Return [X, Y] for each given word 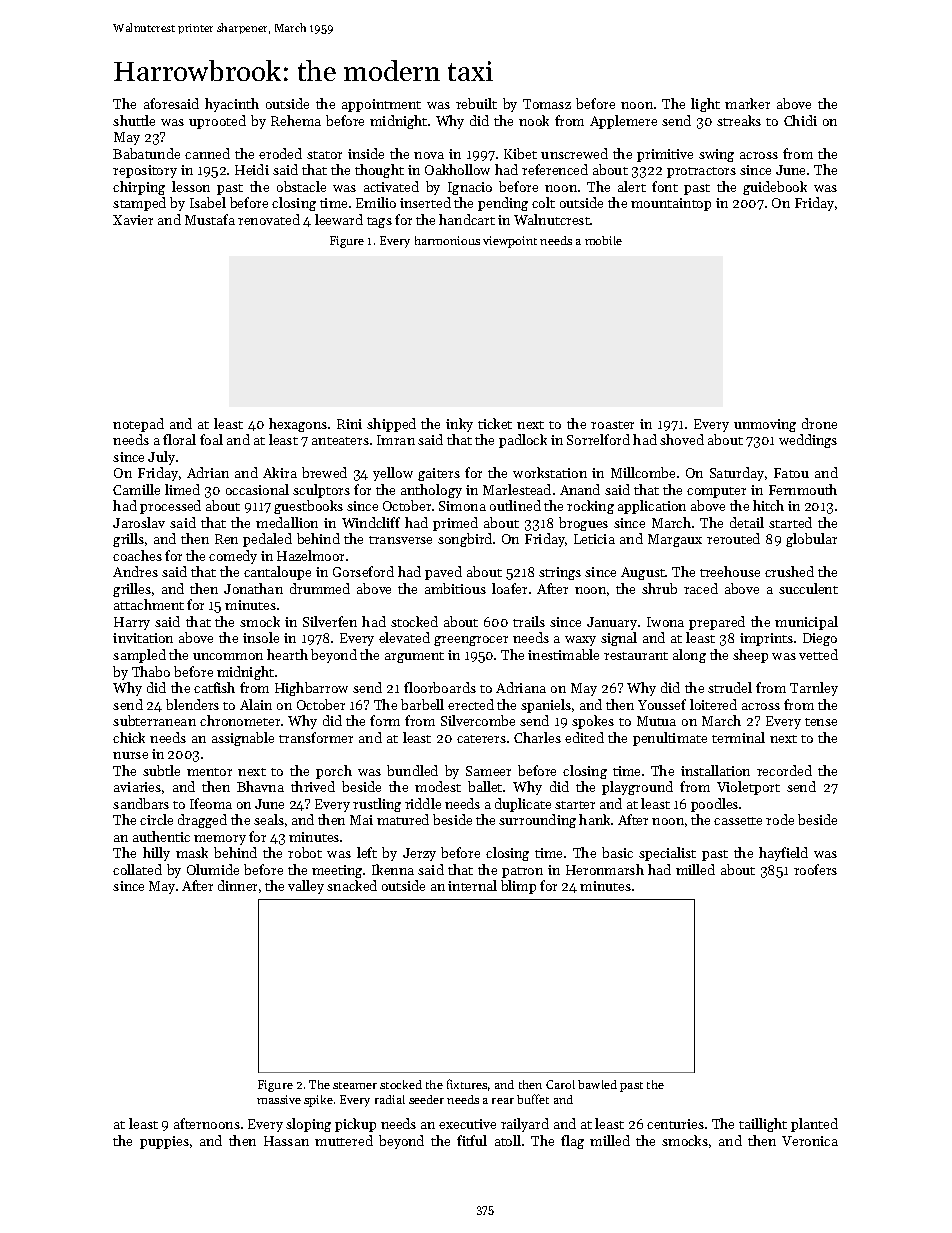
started [790, 522]
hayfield [783, 854]
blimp [518, 887]
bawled [597, 1084]
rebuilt [476, 103]
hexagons [298, 425]
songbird [465, 540]
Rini [349, 424]
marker [747, 103]
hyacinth [232, 105]
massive [279, 1099]
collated [137, 869]
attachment [149, 604]
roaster [612, 425]
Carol [560, 1084]
